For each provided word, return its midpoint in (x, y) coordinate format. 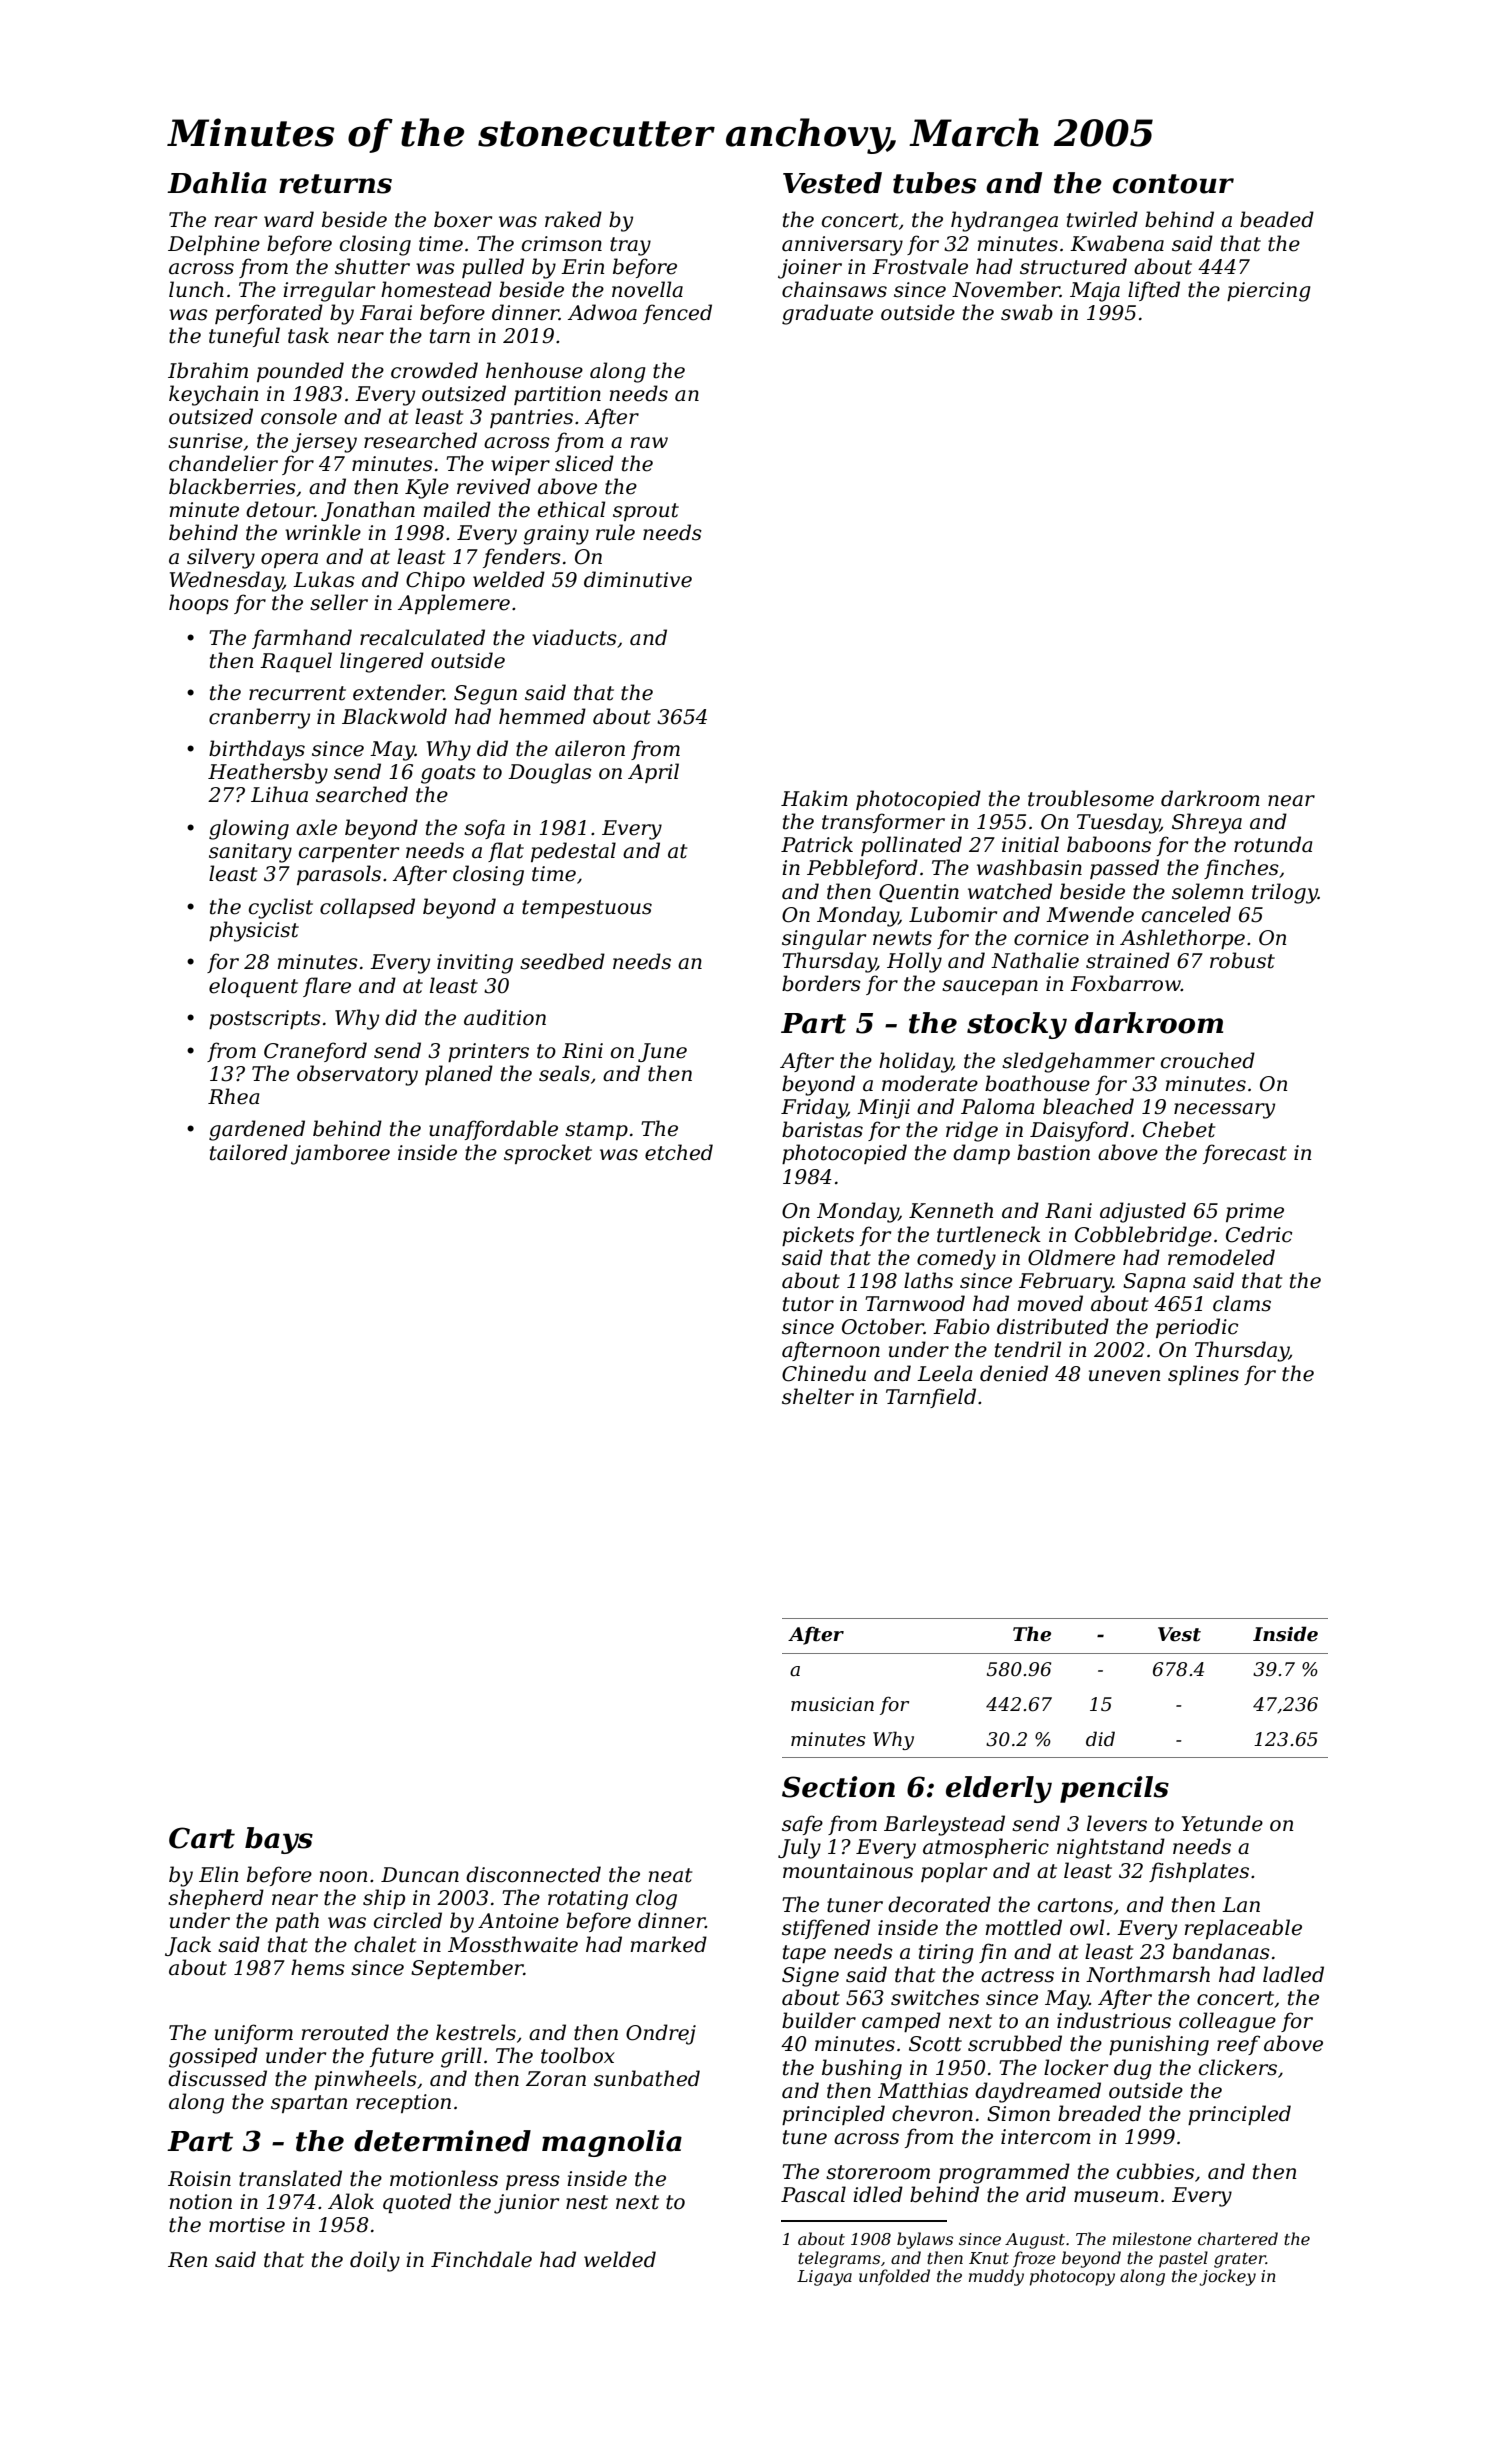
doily (375, 2261)
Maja (1095, 292)
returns (335, 184)
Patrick (817, 844)
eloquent (253, 987)
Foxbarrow (1125, 983)
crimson (562, 244)
